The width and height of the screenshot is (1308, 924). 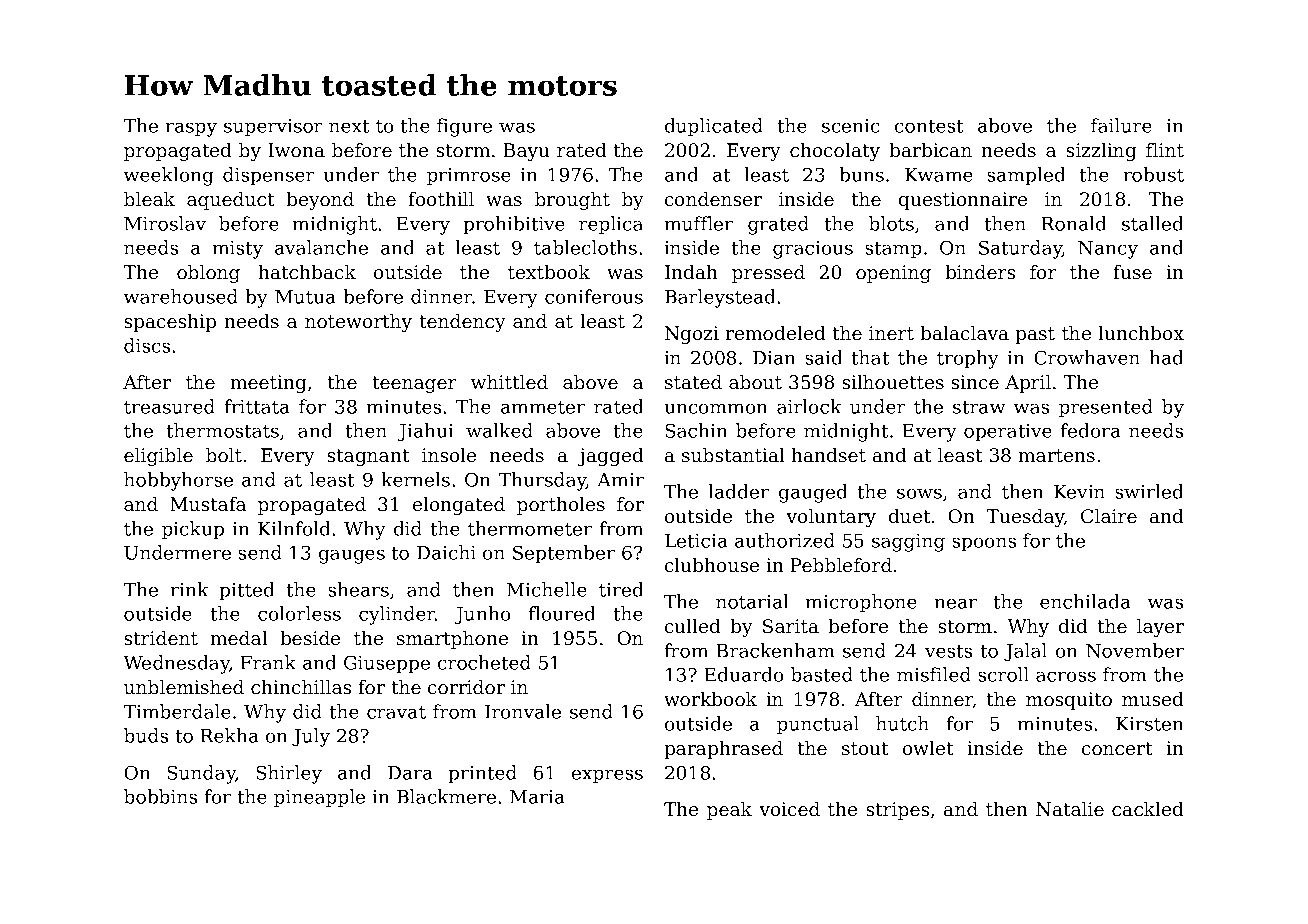 What do you see at coordinates (713, 199) in the screenshot?
I see `condenser` at bounding box center [713, 199].
